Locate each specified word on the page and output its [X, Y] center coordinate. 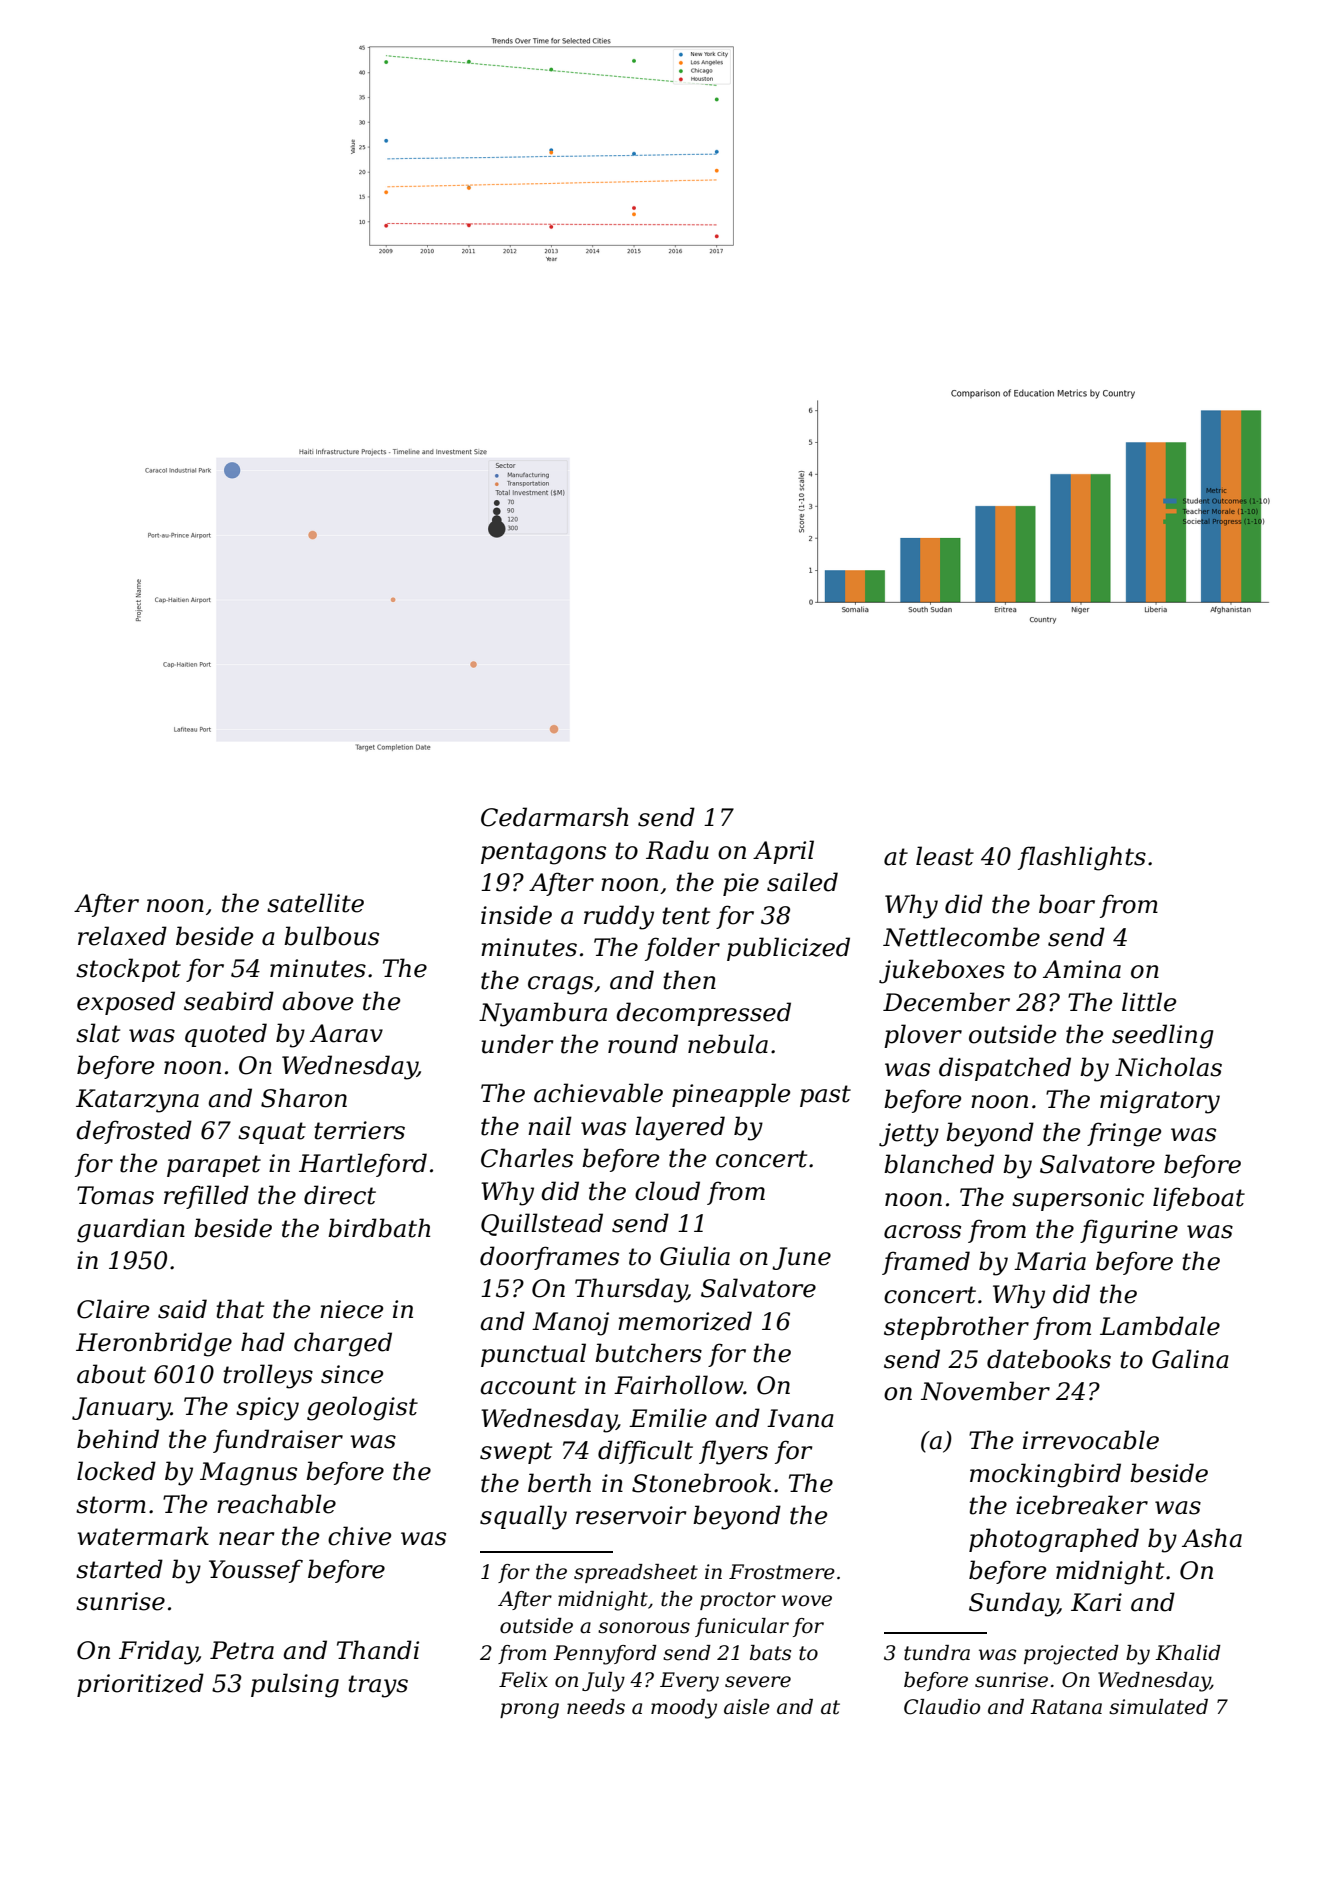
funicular [742, 1627]
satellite [315, 903]
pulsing [295, 1685]
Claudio [942, 1707]
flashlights [1082, 858]
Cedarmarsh [554, 817]
